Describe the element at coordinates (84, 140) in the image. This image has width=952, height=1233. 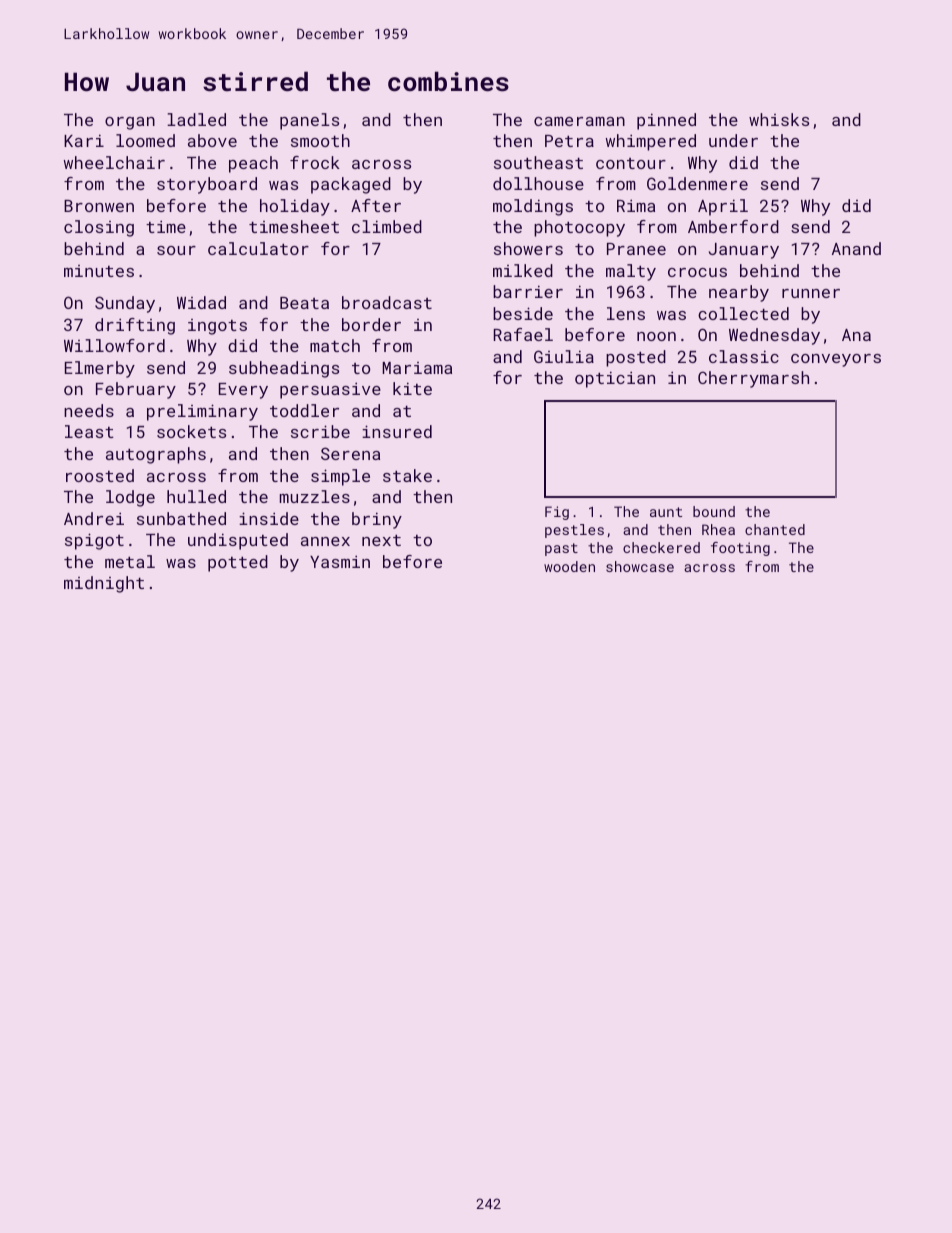
I see `Kari` at that location.
